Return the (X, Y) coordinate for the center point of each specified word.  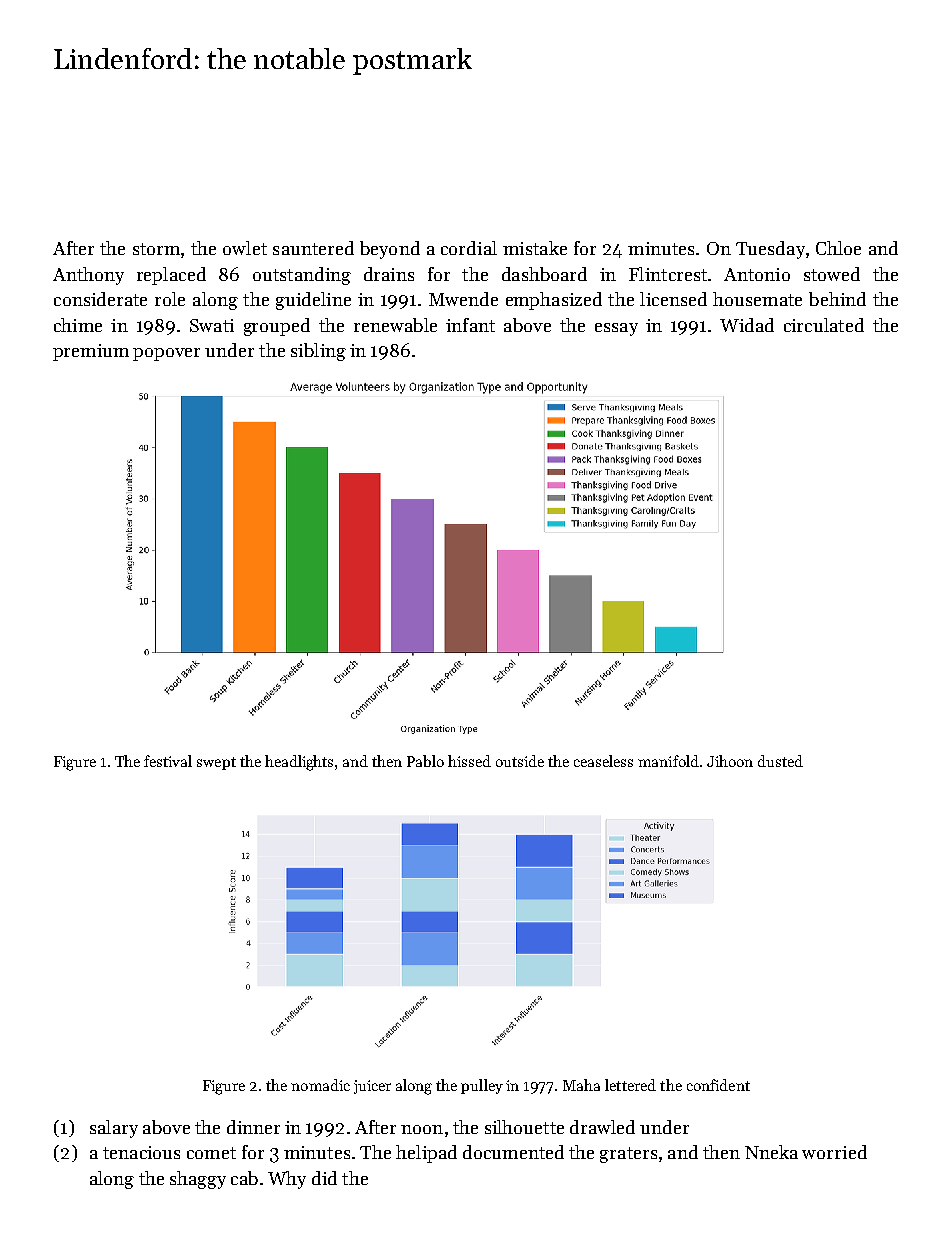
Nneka (771, 1152)
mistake (535, 248)
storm (156, 249)
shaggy (198, 1180)
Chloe (838, 248)
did (324, 1178)
